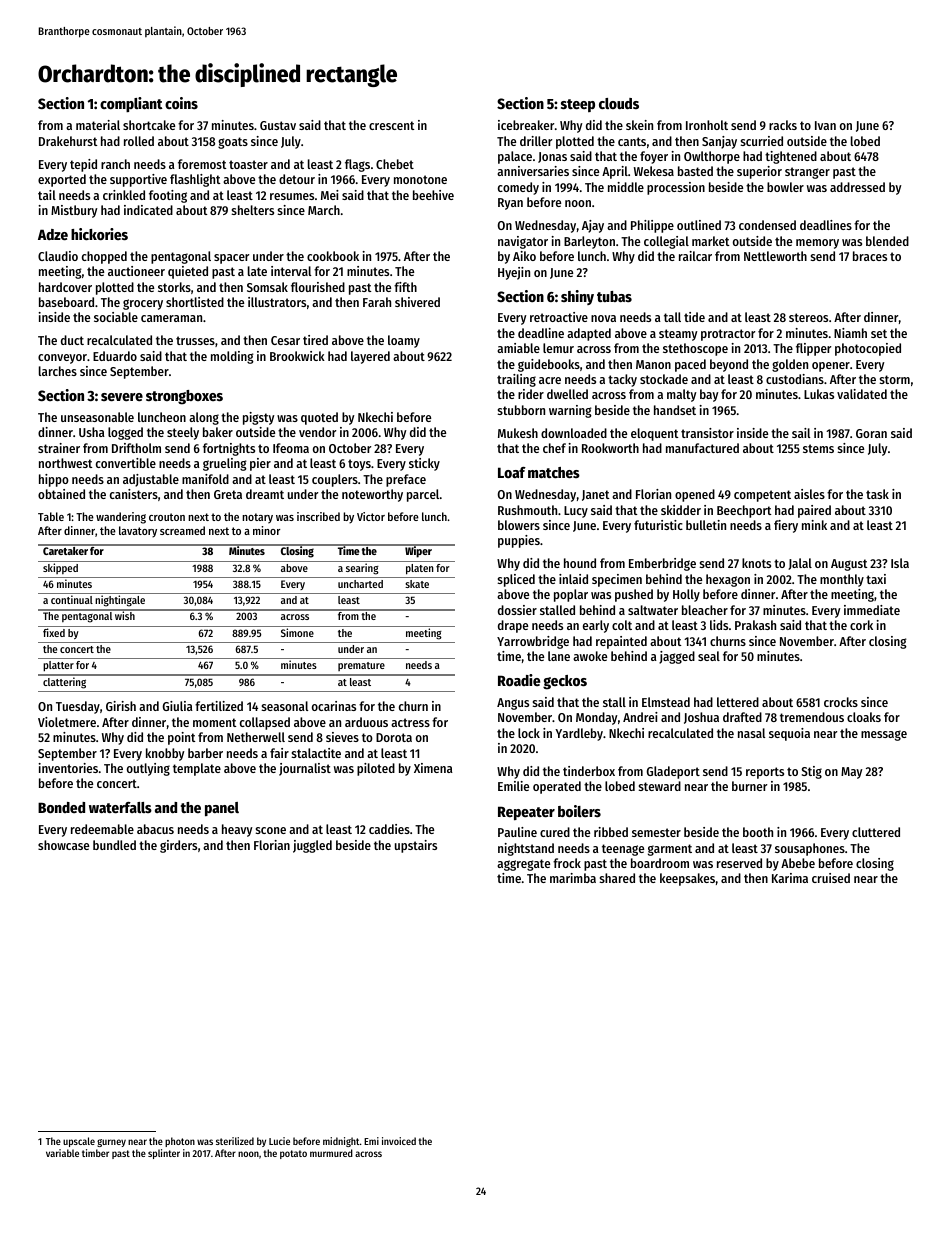  I want to click on invoiced, so click(399, 1141).
